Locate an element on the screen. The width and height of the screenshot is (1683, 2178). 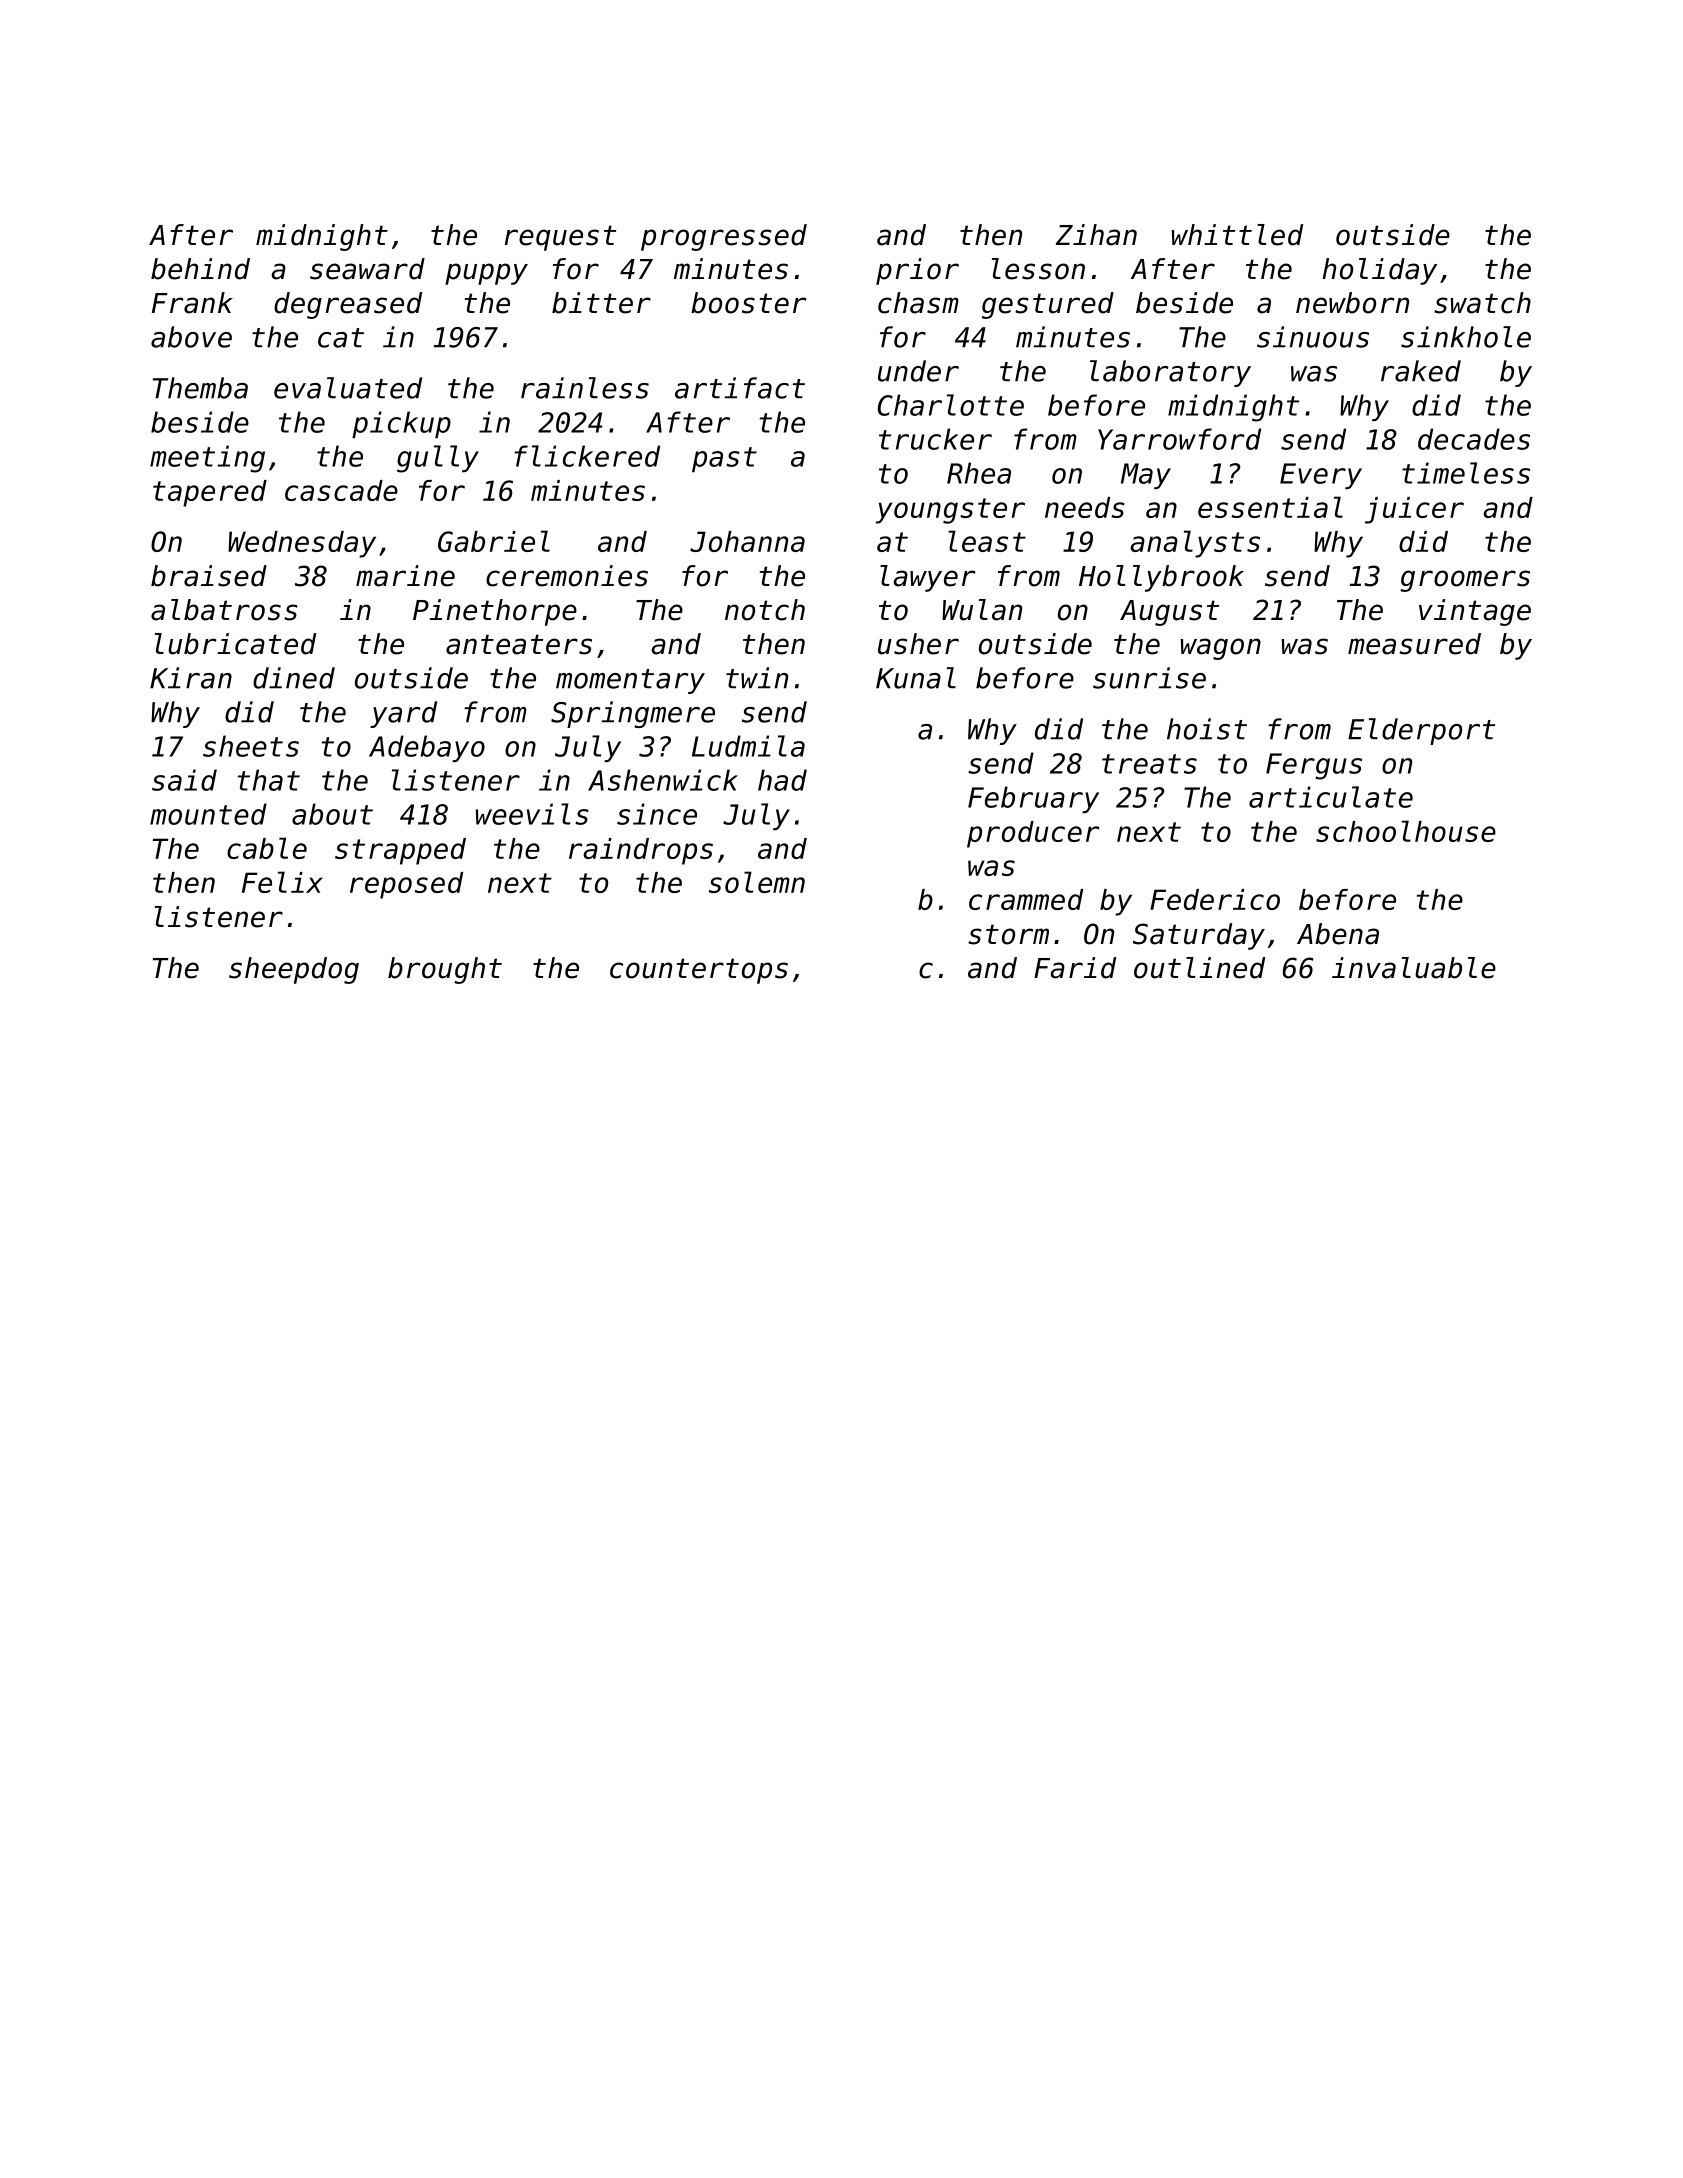
Kiran is located at coordinates (191, 678).
